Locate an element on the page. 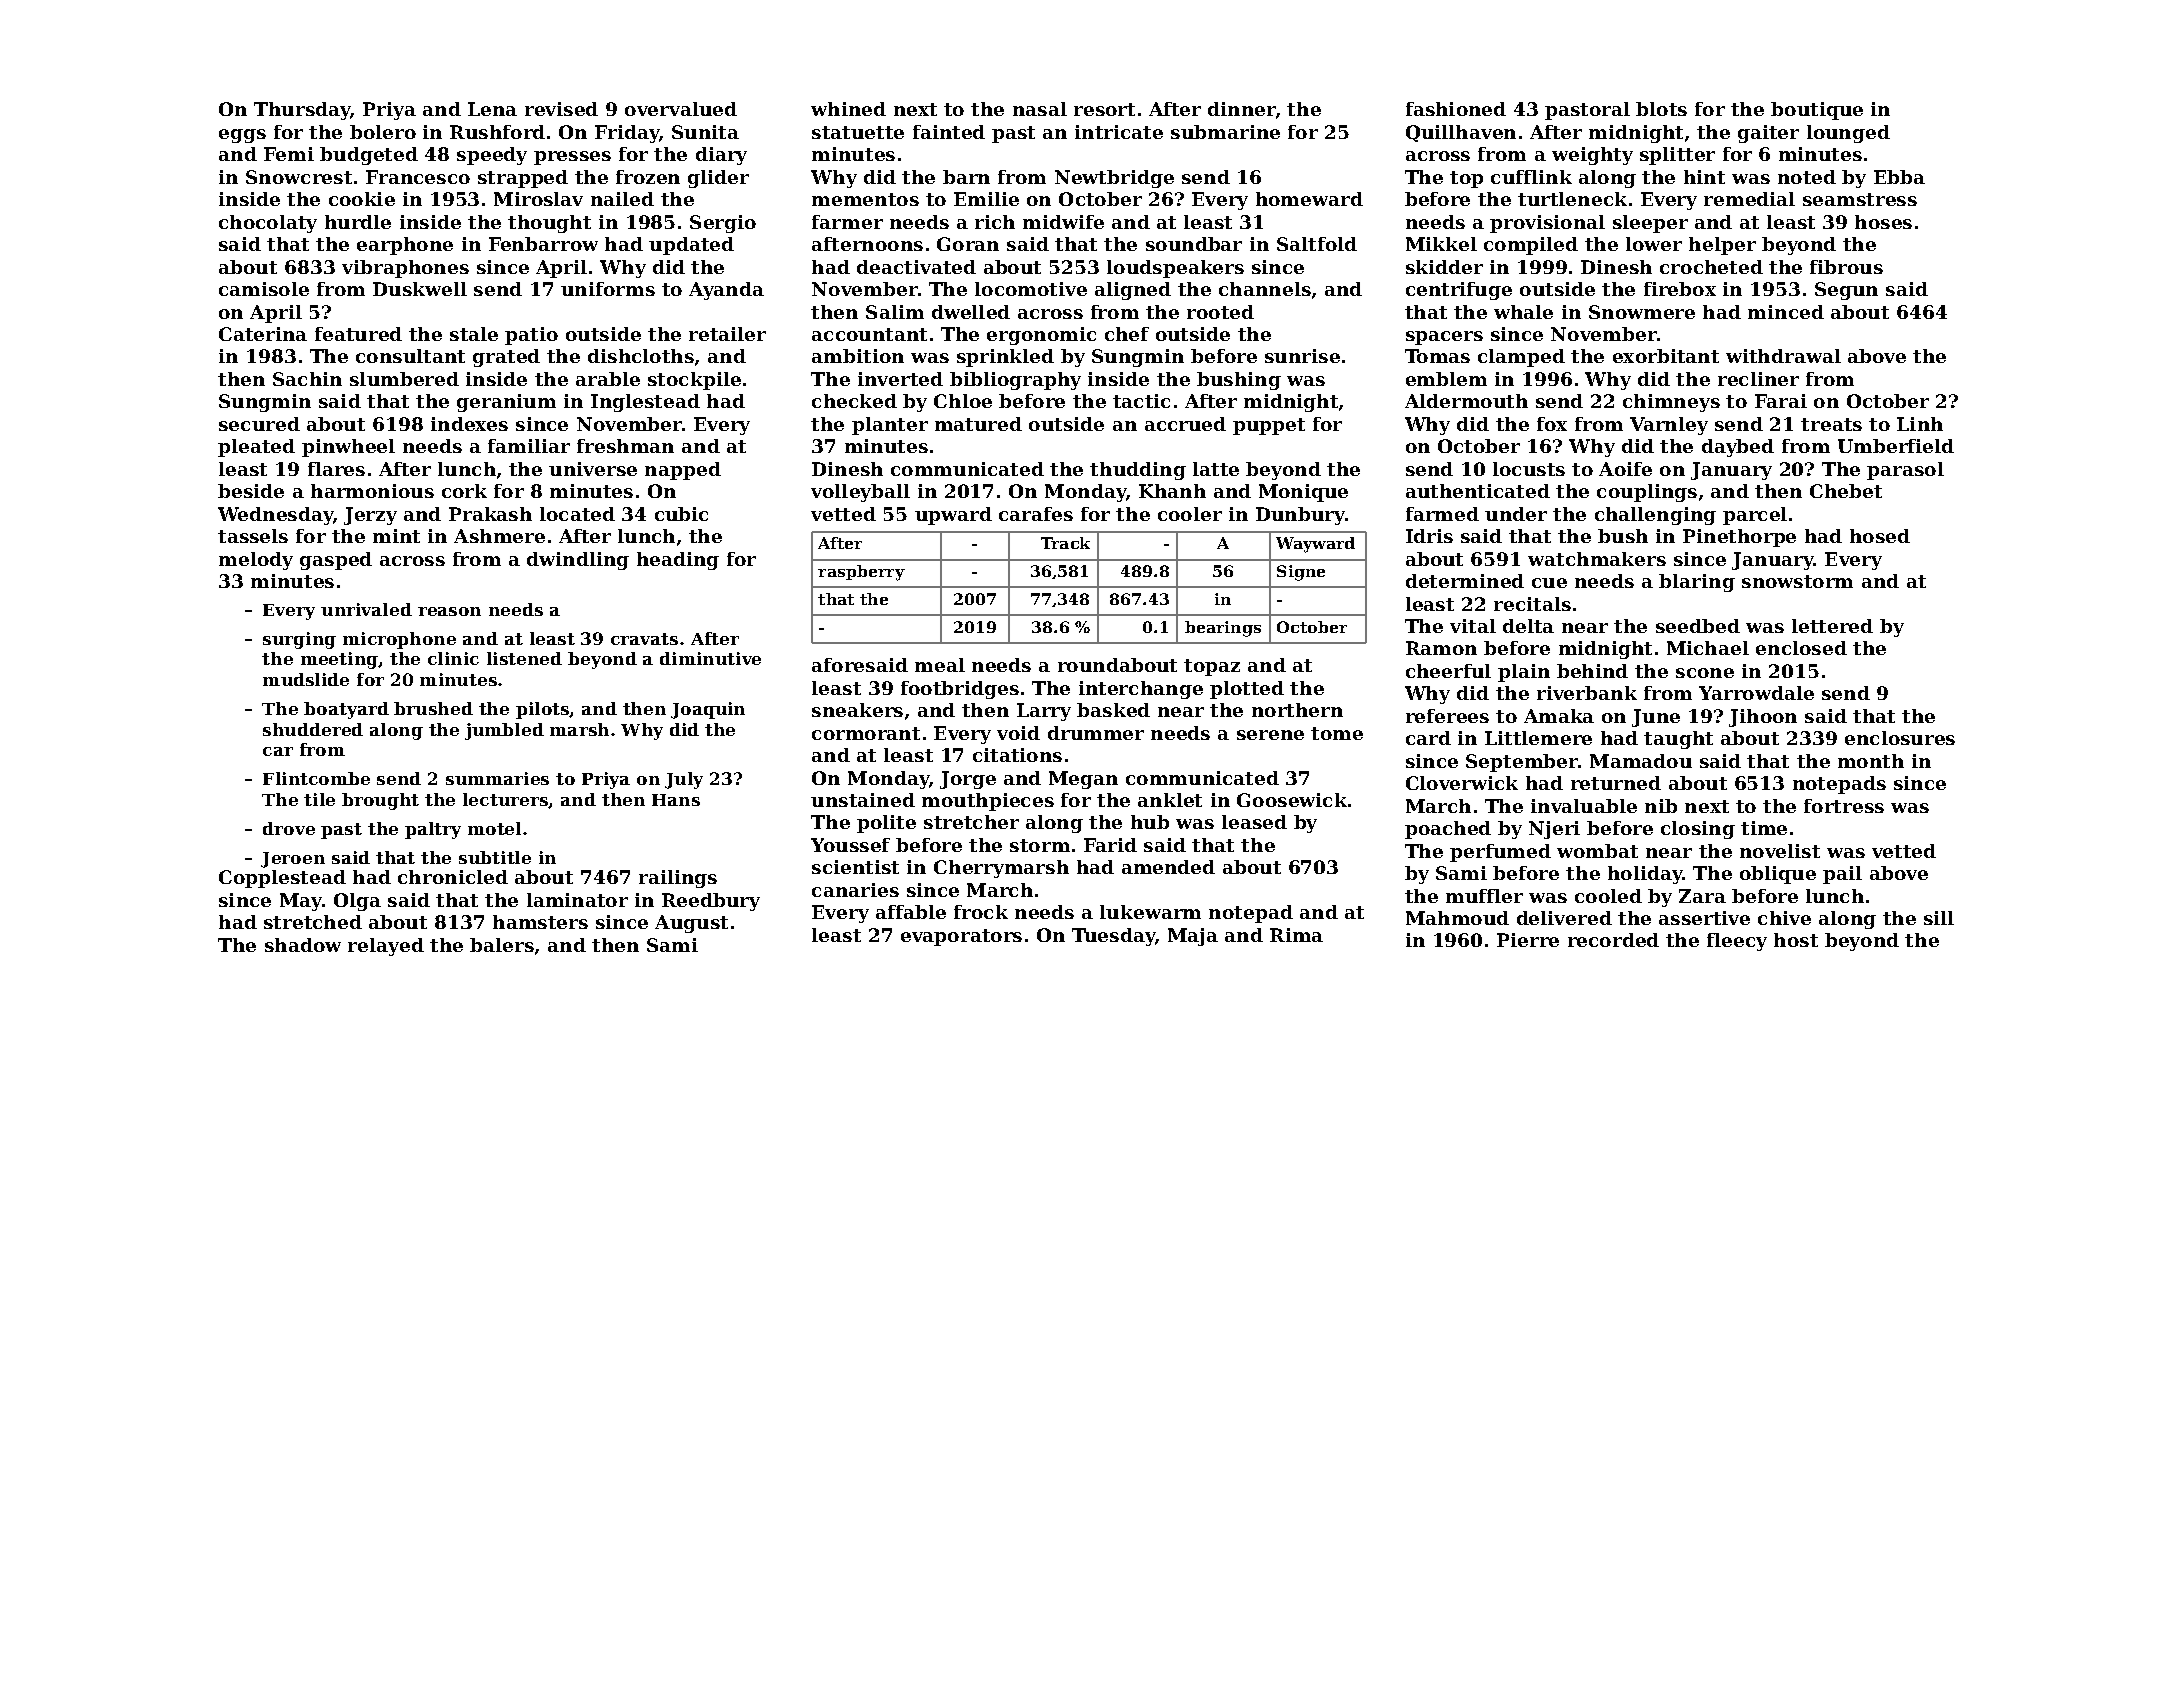  chimneys is located at coordinates (1671, 403).
